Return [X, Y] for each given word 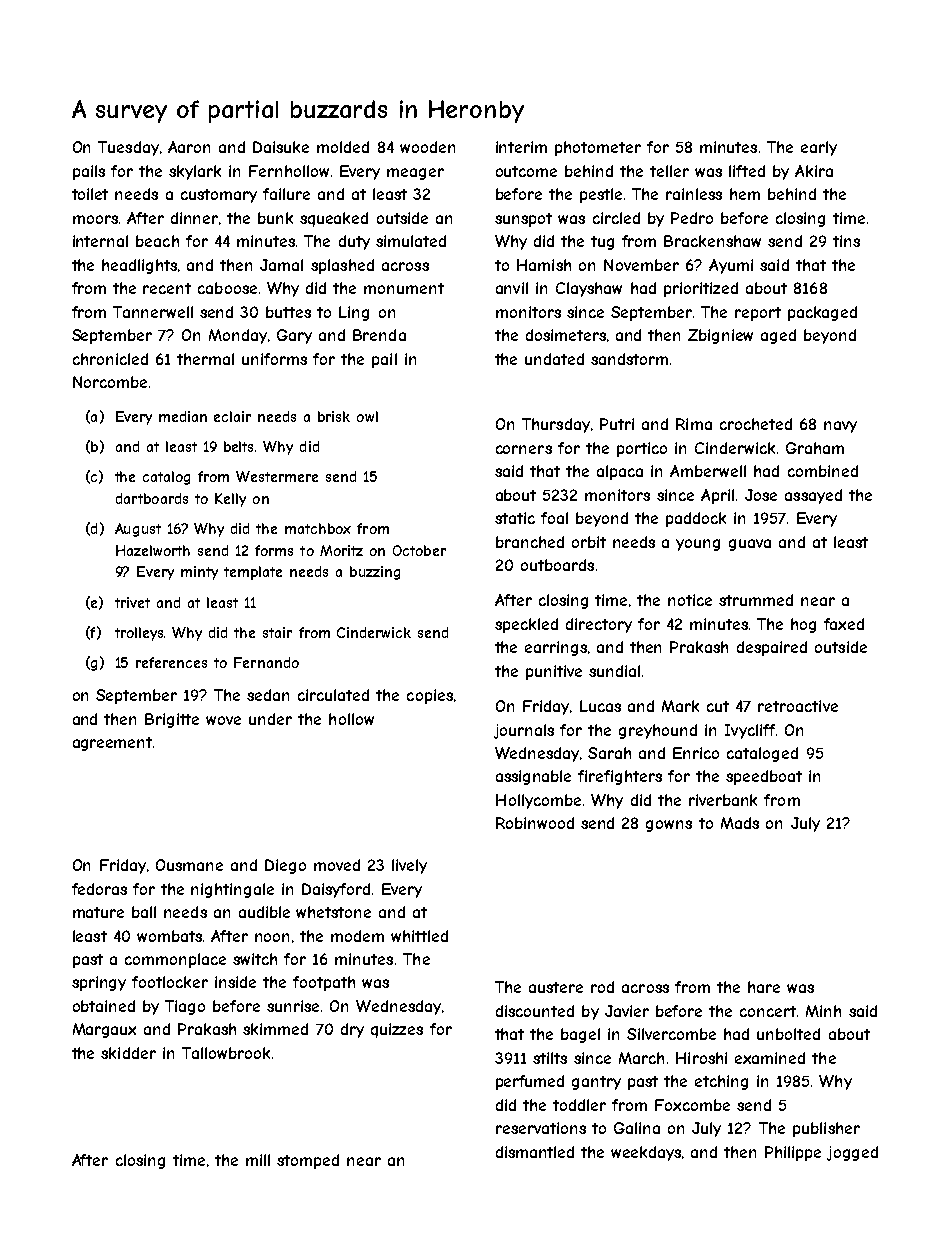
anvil [512, 288]
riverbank [723, 800]
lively [409, 866]
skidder [128, 1053]
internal [100, 241]
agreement [112, 744]
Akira [814, 171]
